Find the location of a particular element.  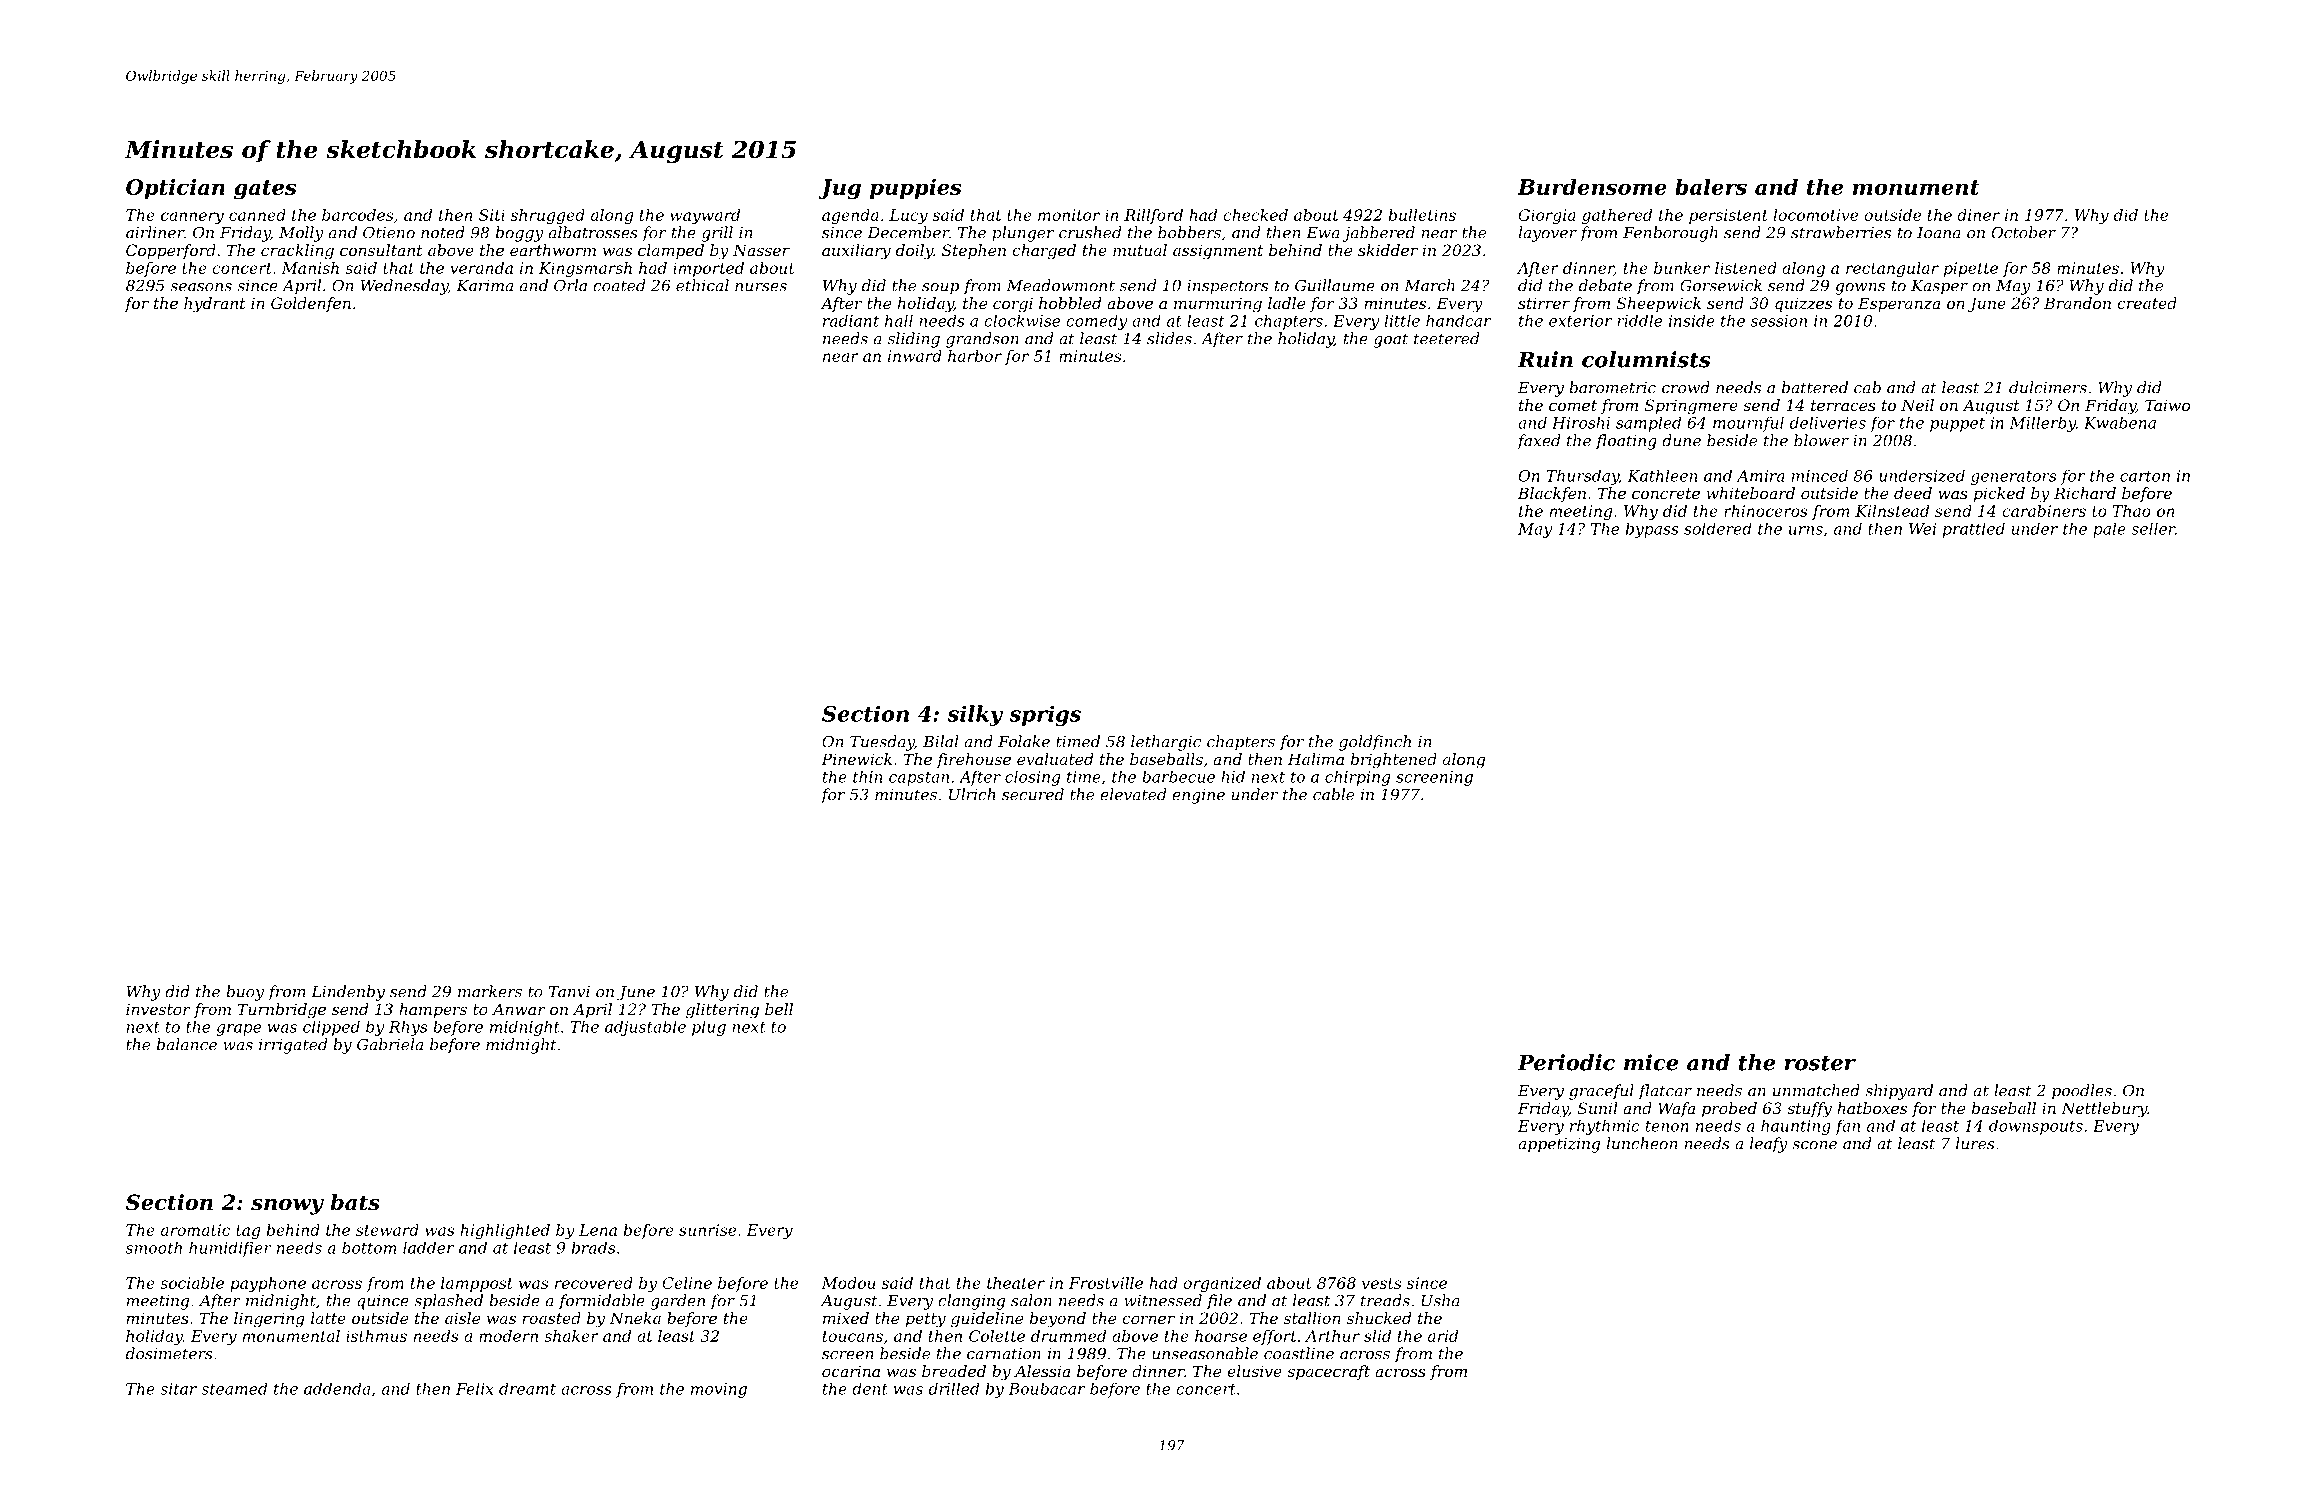

Ioana is located at coordinates (1939, 233).
